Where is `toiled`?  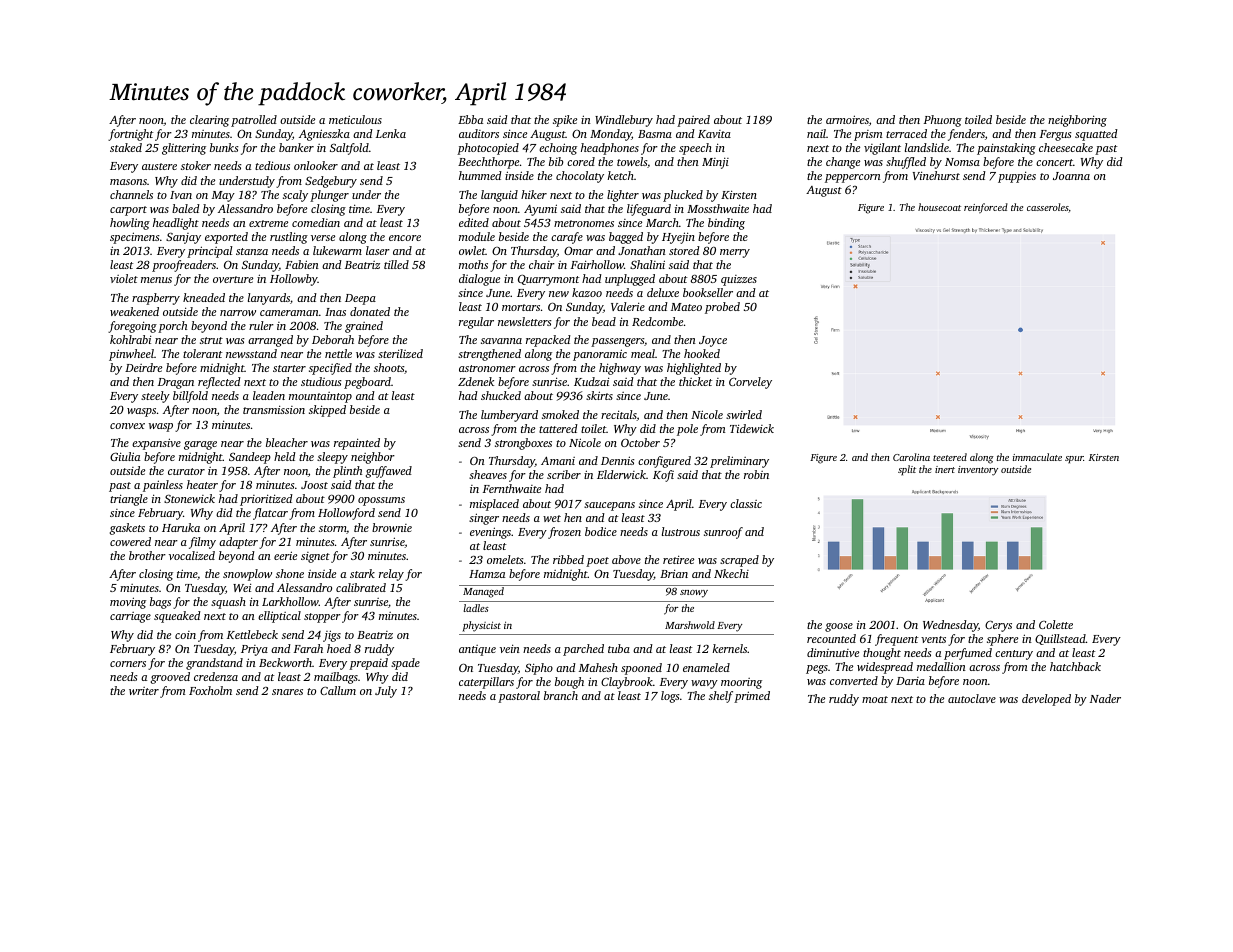
toiled is located at coordinates (978, 119).
